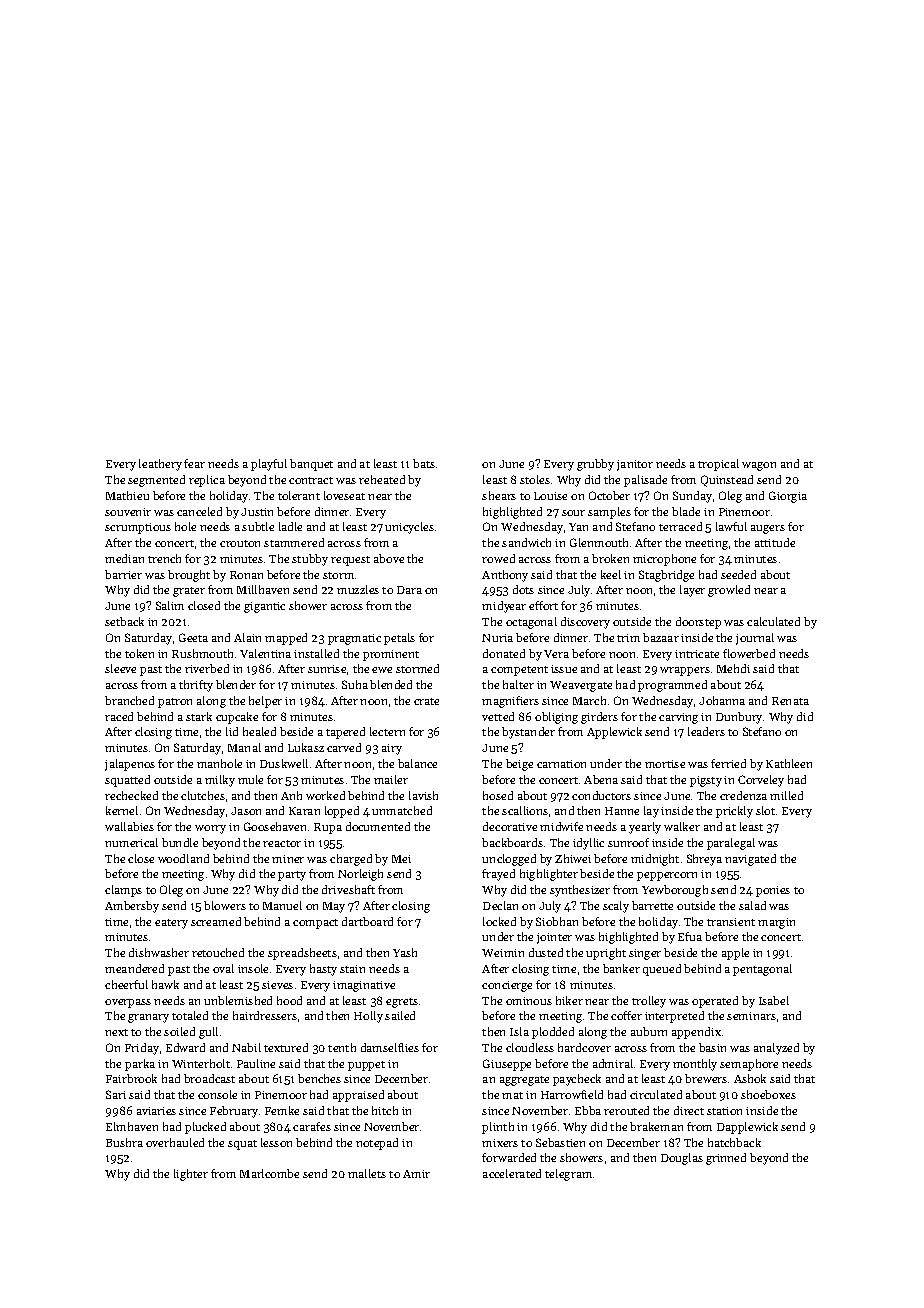 The height and width of the screenshot is (1308, 924). What do you see at coordinates (180, 842) in the screenshot?
I see `bundle` at bounding box center [180, 842].
